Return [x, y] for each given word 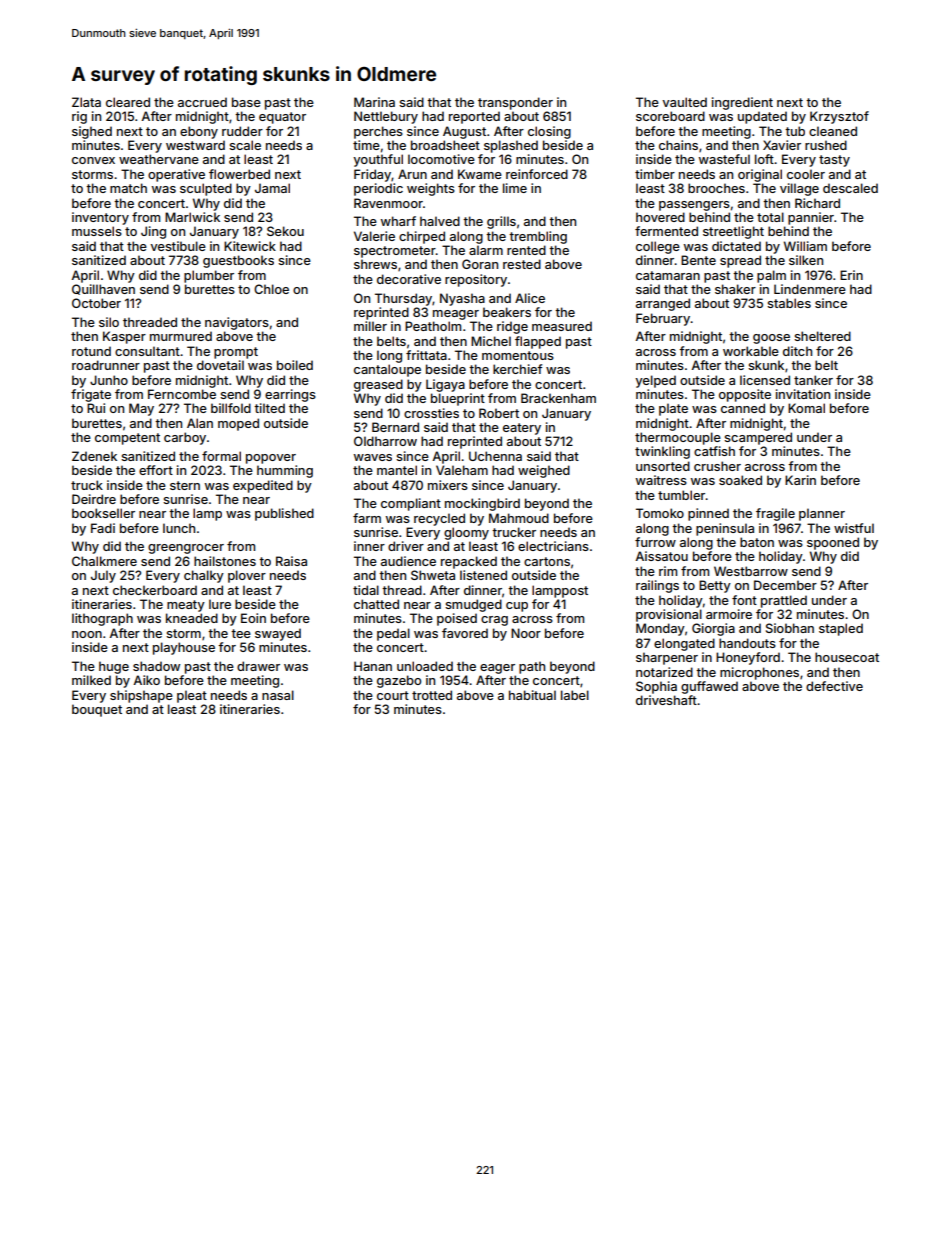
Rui [96, 408]
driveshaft [666, 700]
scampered [758, 438]
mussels [97, 231]
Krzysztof [839, 117]
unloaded [425, 666]
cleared [128, 102]
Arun [412, 174]
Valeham [462, 470]
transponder [515, 103]
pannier [811, 218]
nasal [278, 695]
